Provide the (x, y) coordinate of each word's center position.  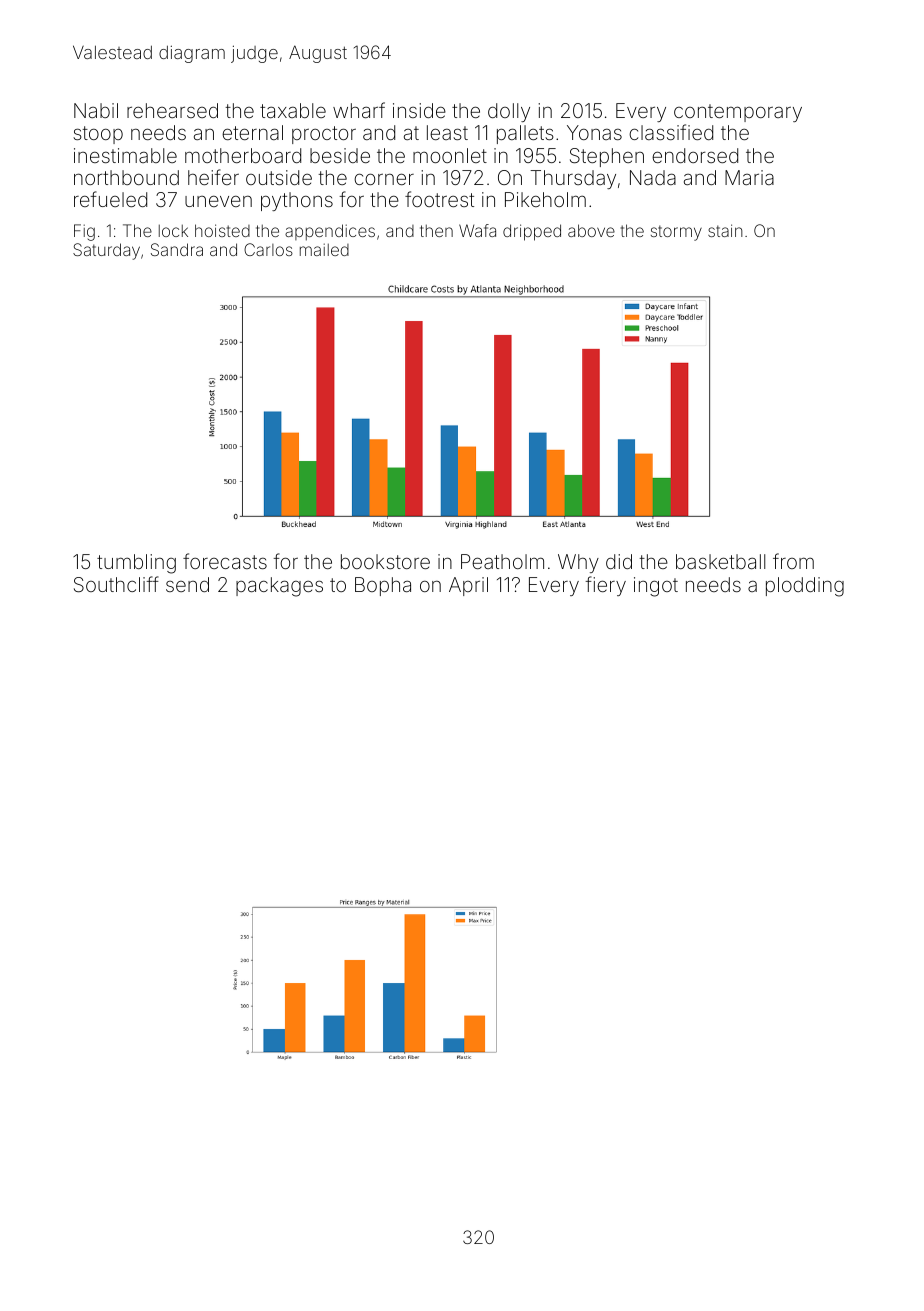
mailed (324, 249)
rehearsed (172, 110)
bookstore (385, 561)
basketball (720, 561)
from (793, 561)
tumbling (136, 564)
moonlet (450, 155)
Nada (653, 177)
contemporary (738, 113)
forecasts (225, 561)
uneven (218, 201)
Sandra (177, 249)
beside (340, 155)
